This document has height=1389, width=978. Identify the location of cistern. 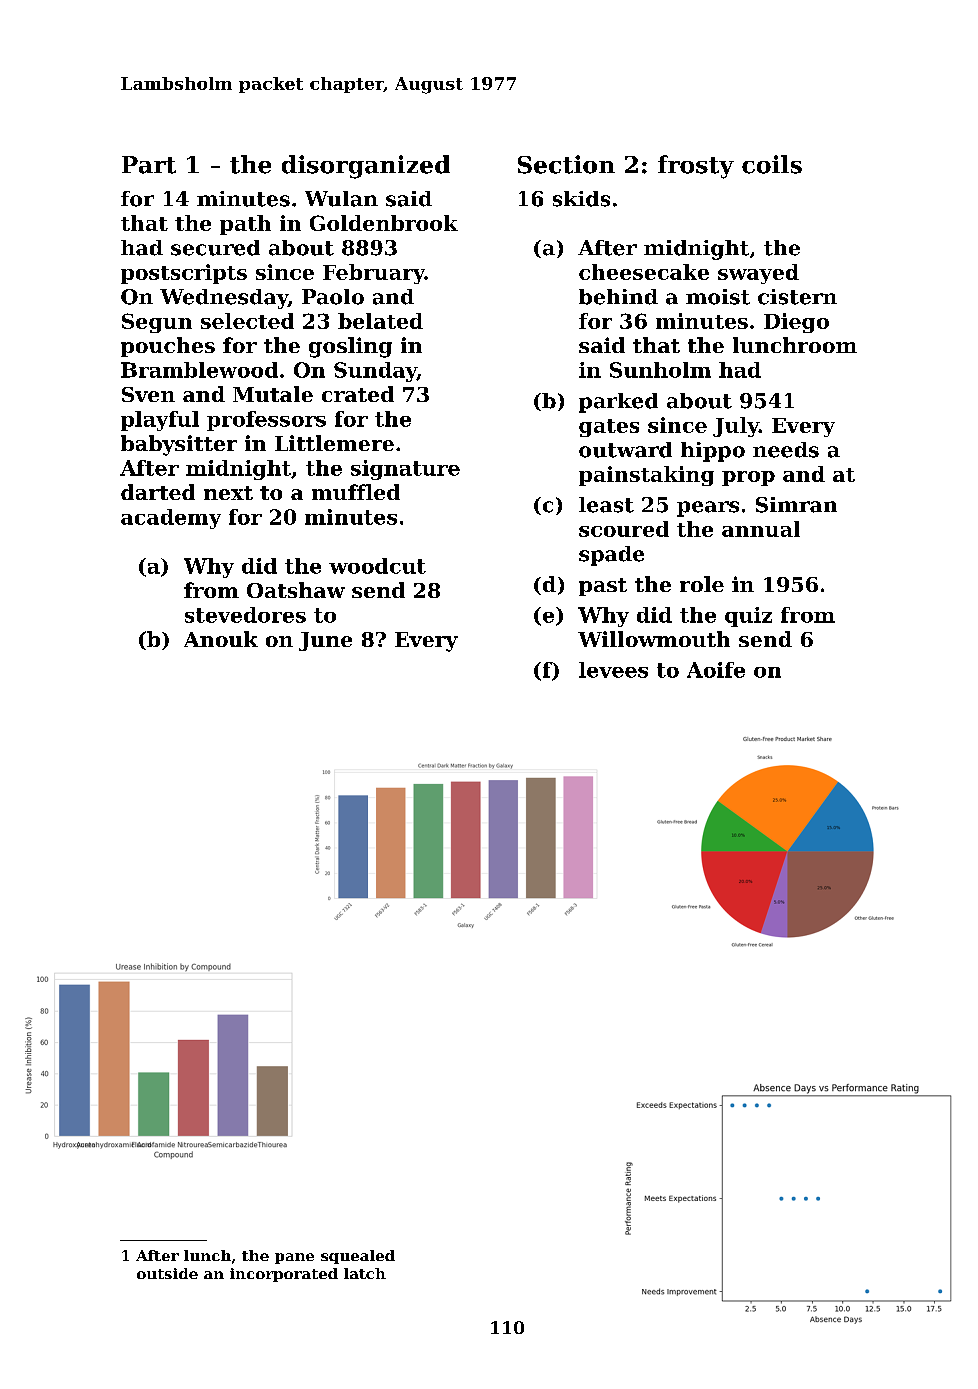
(797, 297).
